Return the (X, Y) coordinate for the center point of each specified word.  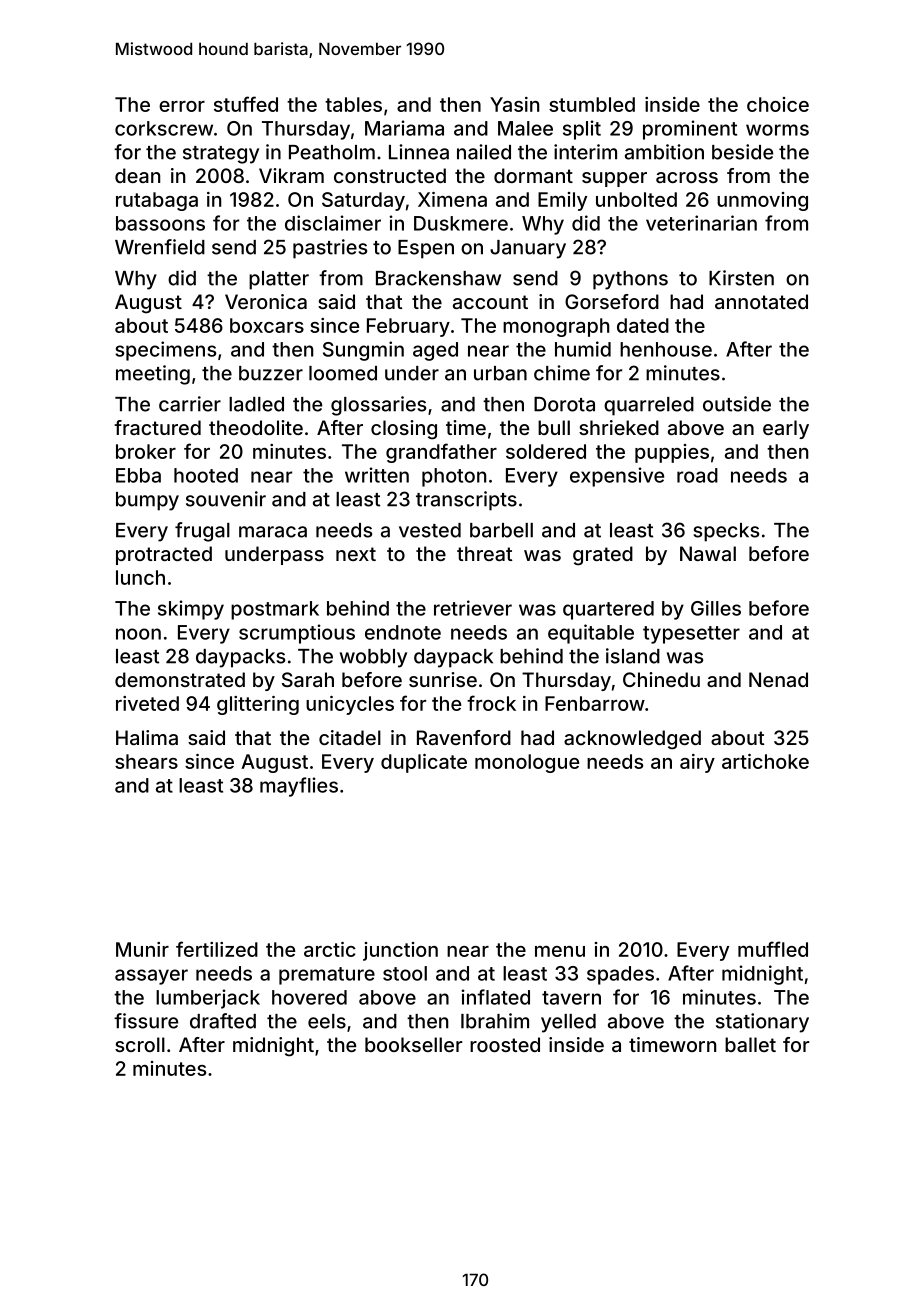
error (182, 106)
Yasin (514, 104)
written (377, 475)
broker (146, 451)
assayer (151, 977)
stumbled (592, 104)
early (786, 429)
